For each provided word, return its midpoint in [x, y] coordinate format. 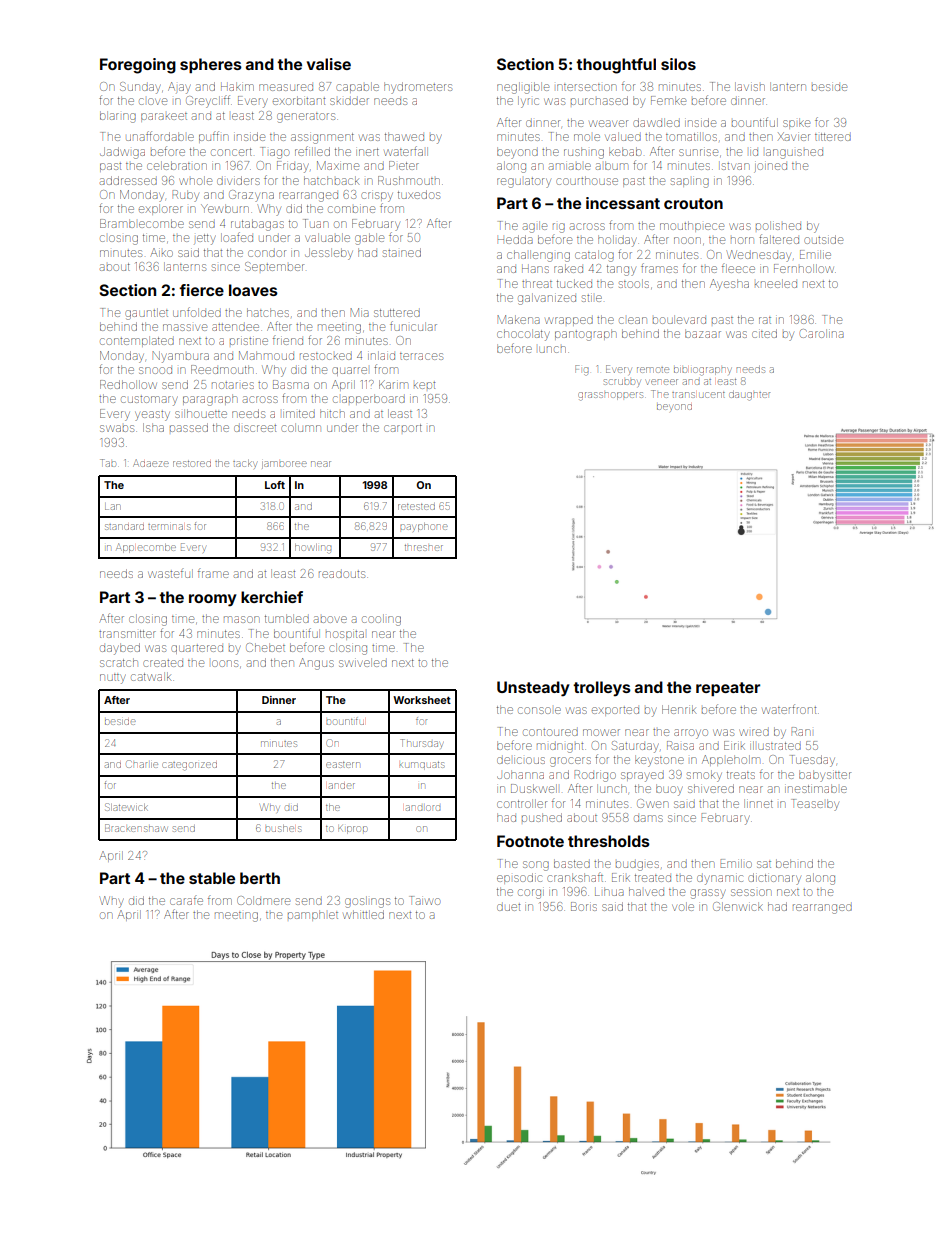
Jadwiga [122, 153]
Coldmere [263, 900]
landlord [423, 808]
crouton [693, 203]
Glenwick [738, 906]
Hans [535, 269]
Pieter [404, 165]
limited [299, 414]
